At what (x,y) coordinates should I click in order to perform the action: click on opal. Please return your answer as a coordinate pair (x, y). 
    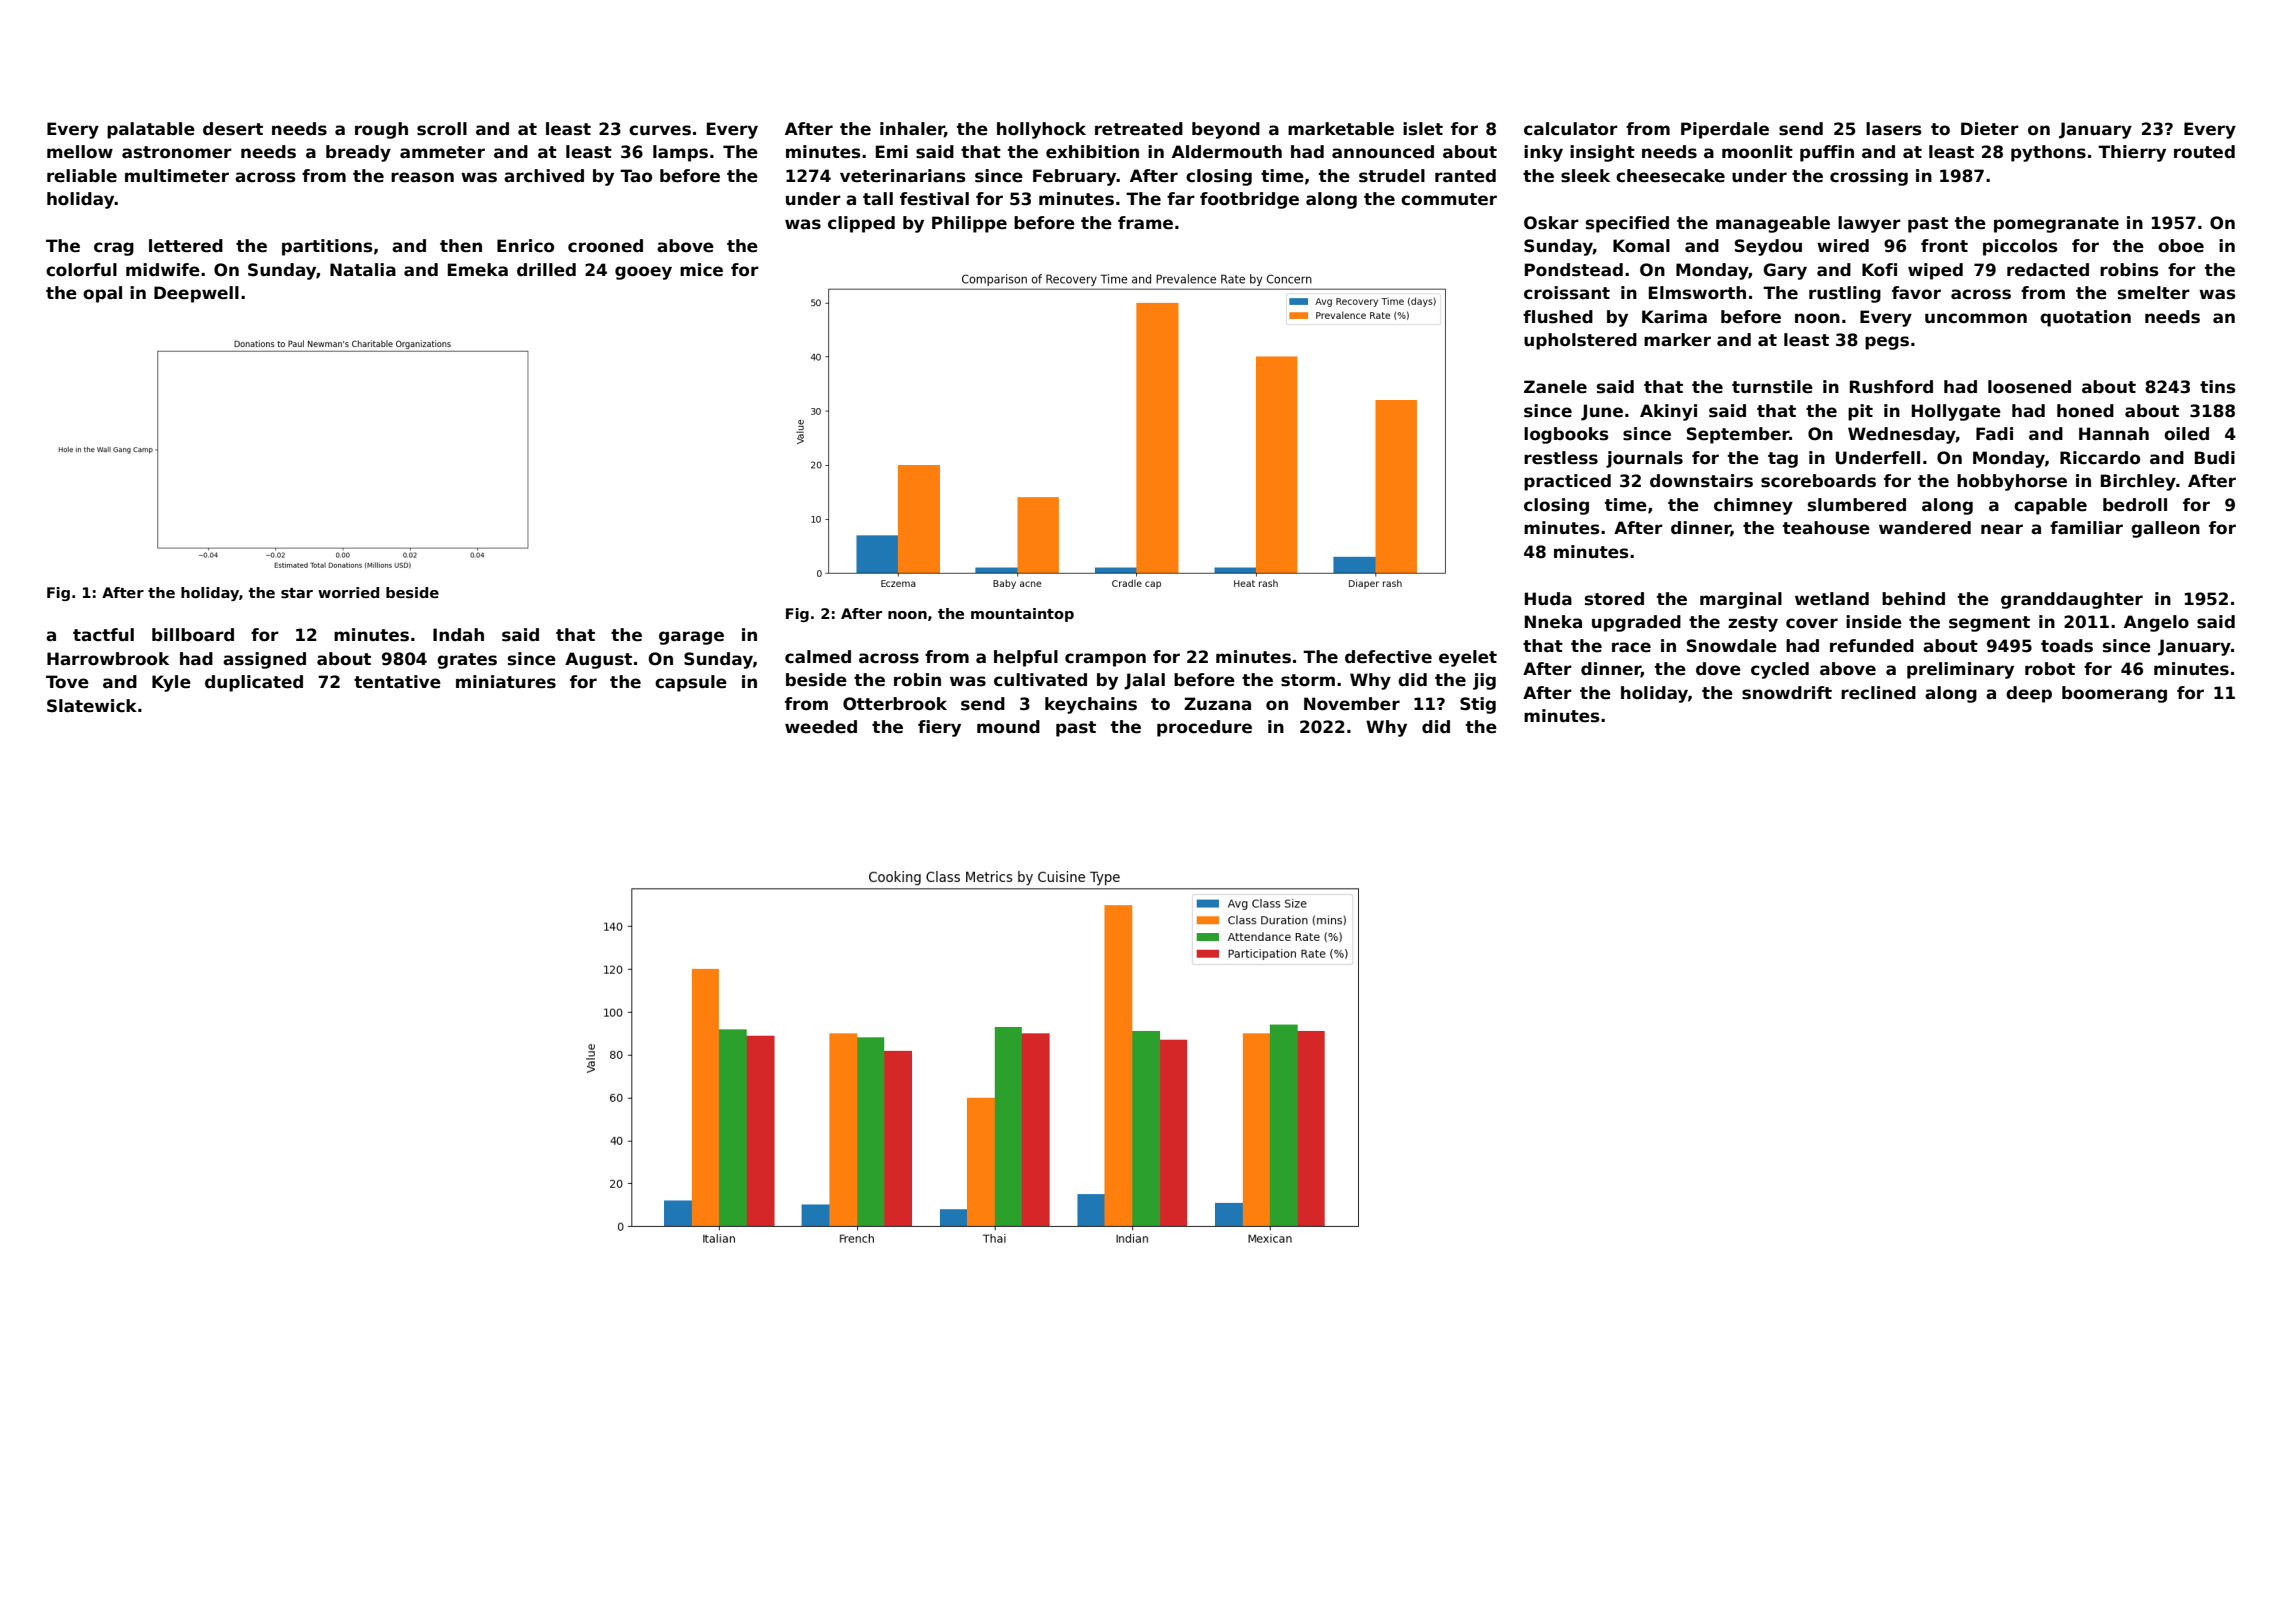
    Looking at the image, I should click on (102, 294).
